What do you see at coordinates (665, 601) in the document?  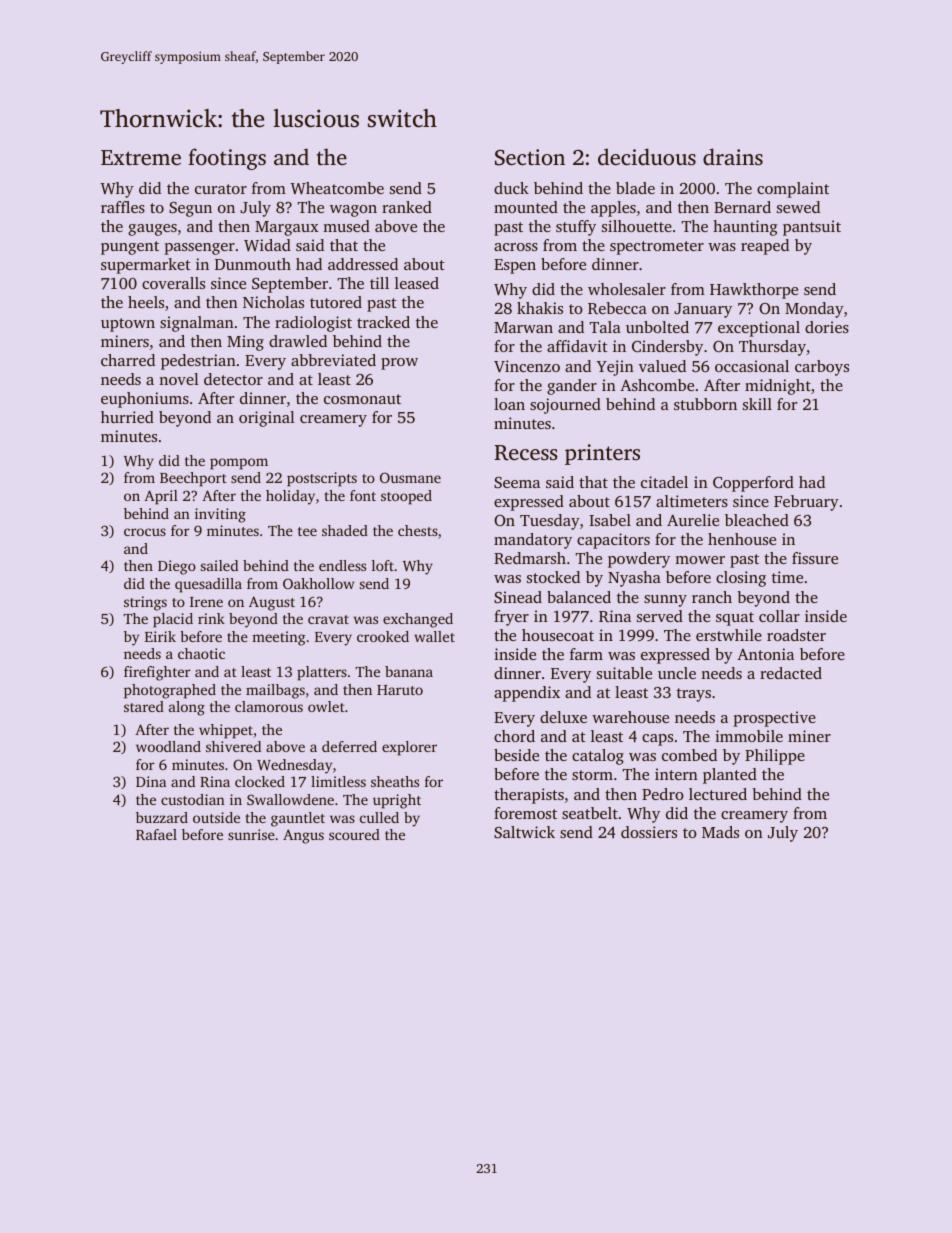 I see `sunny` at bounding box center [665, 601].
